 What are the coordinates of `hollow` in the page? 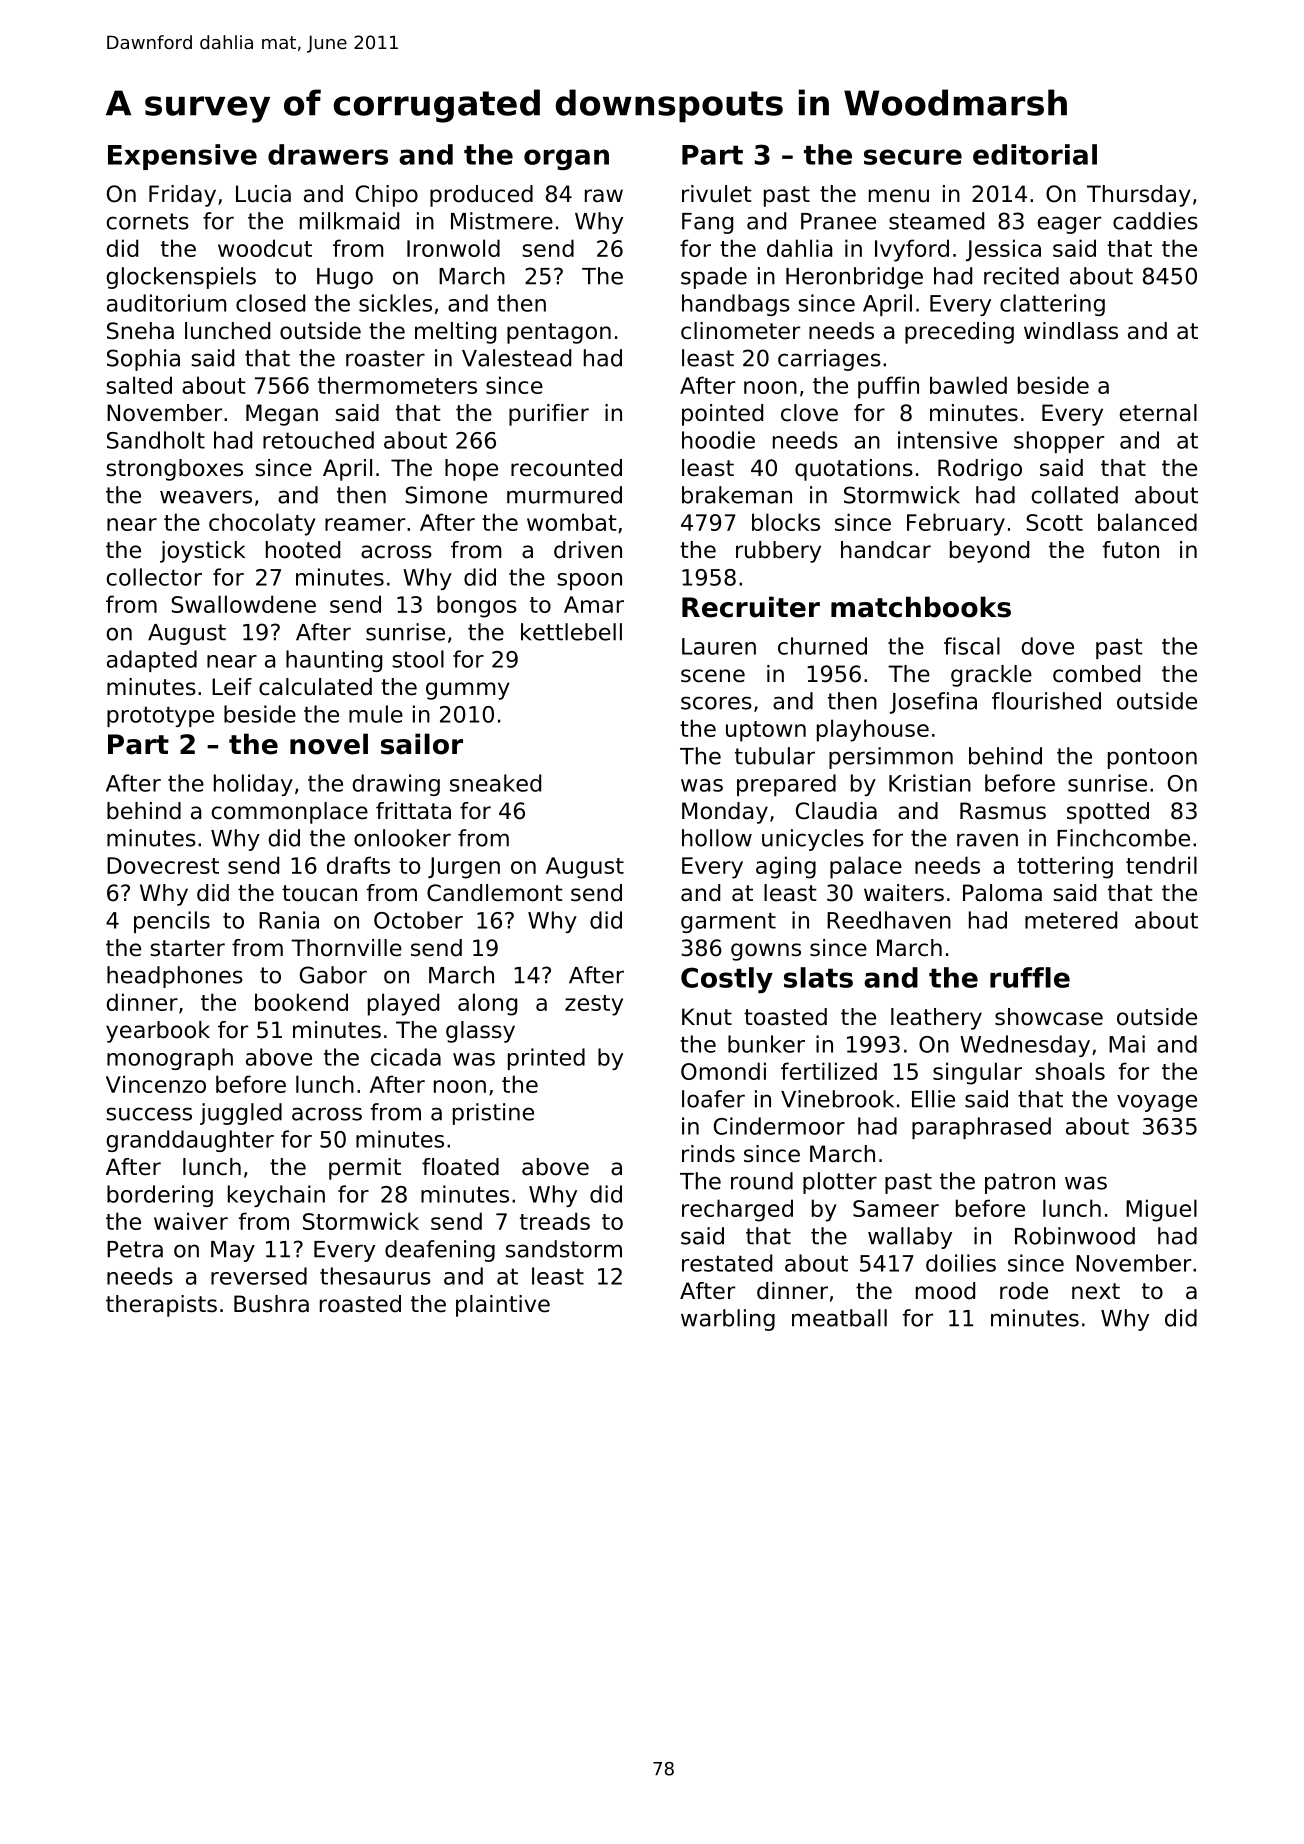 It's located at (717, 838).
